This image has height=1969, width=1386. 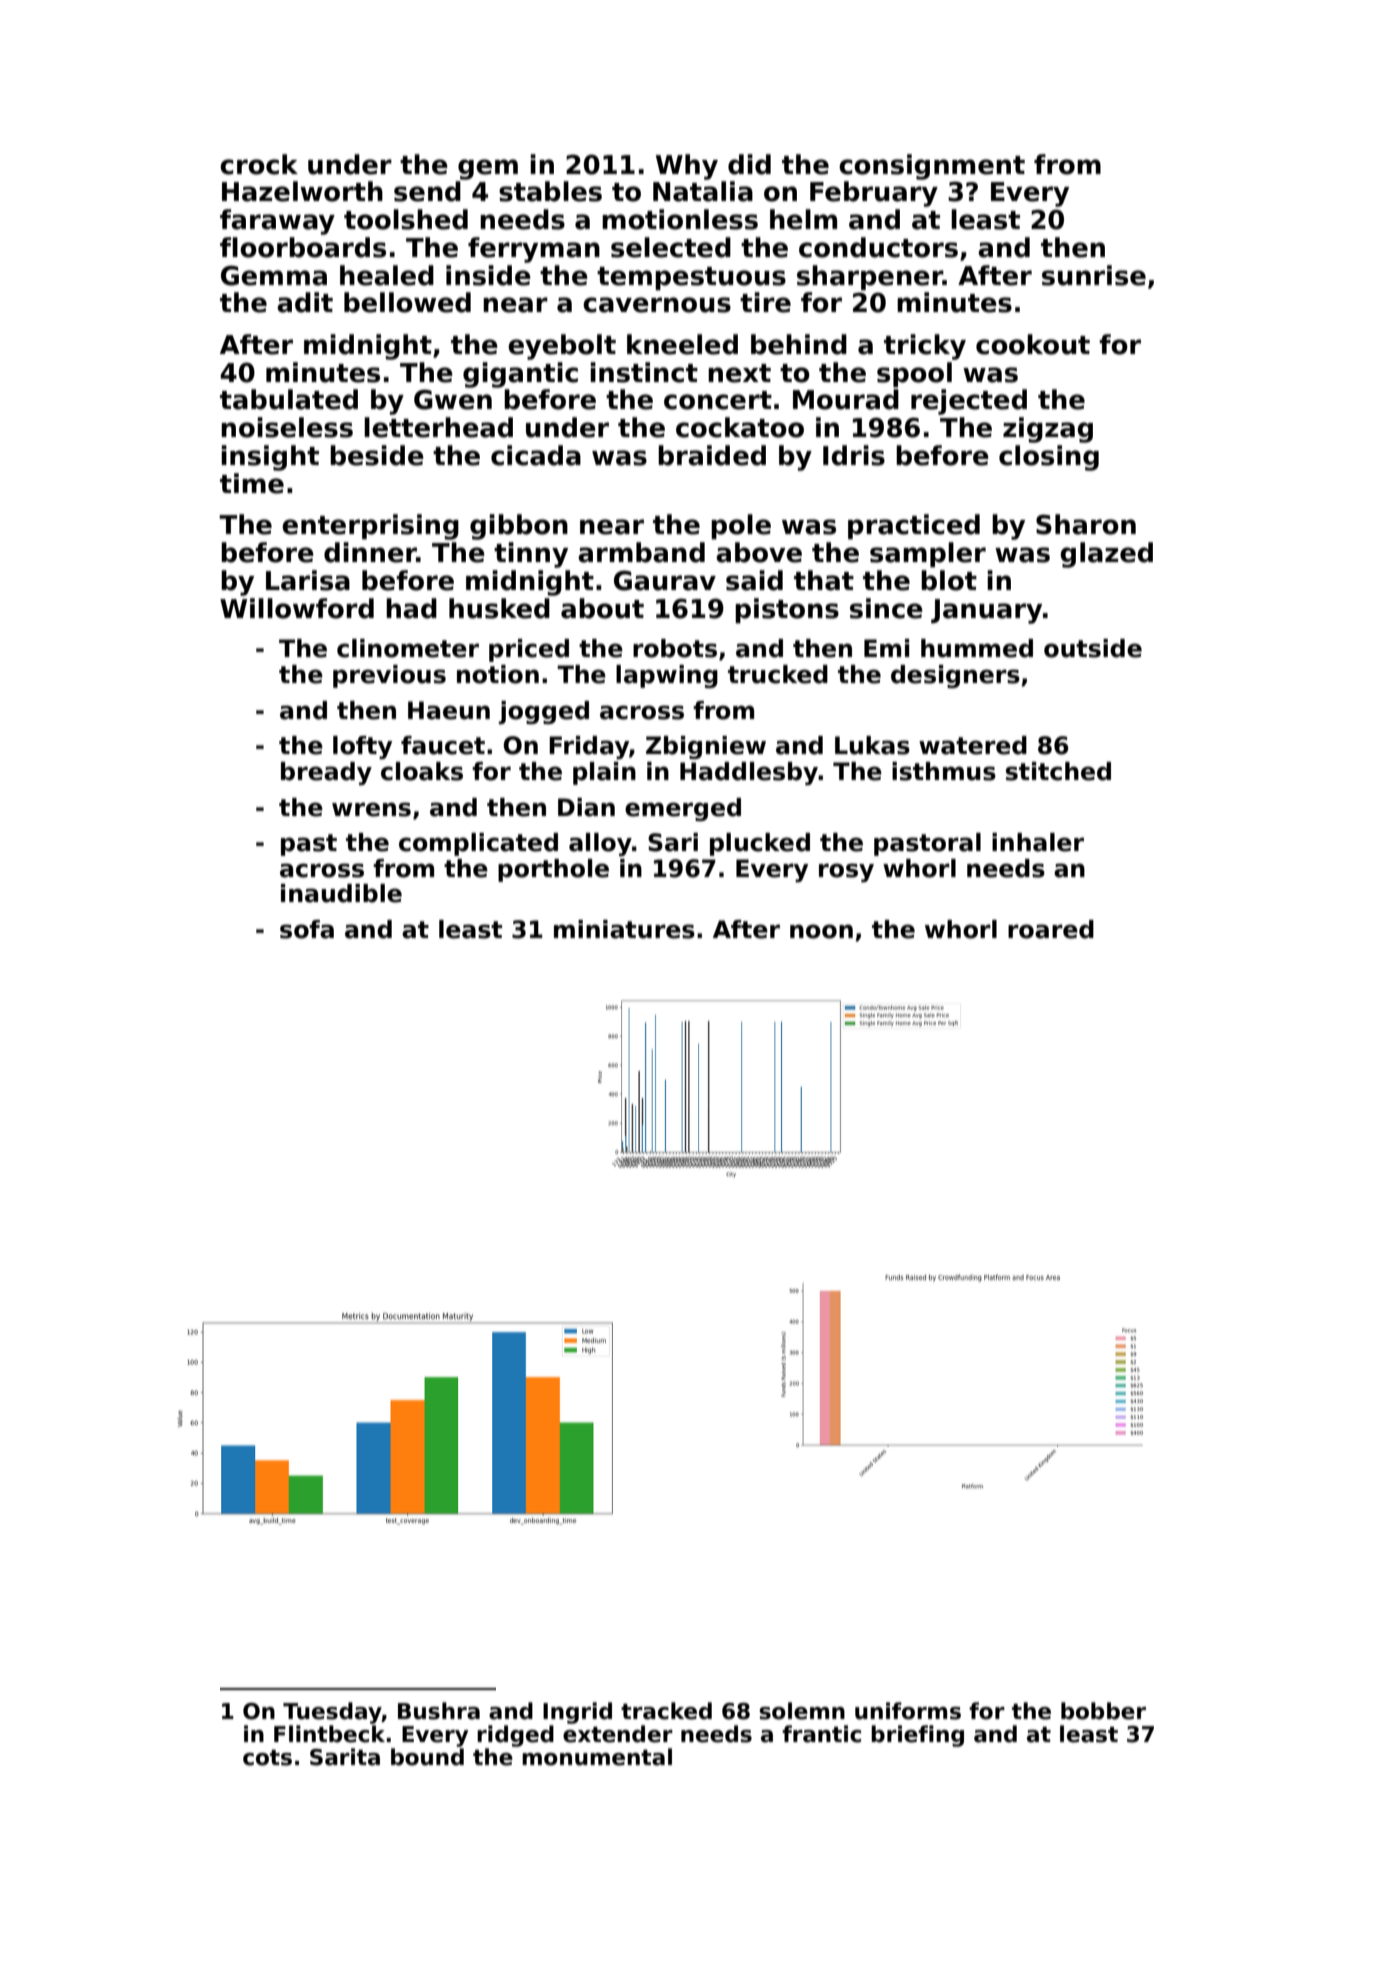 What do you see at coordinates (749, 164) in the image?
I see `did` at bounding box center [749, 164].
